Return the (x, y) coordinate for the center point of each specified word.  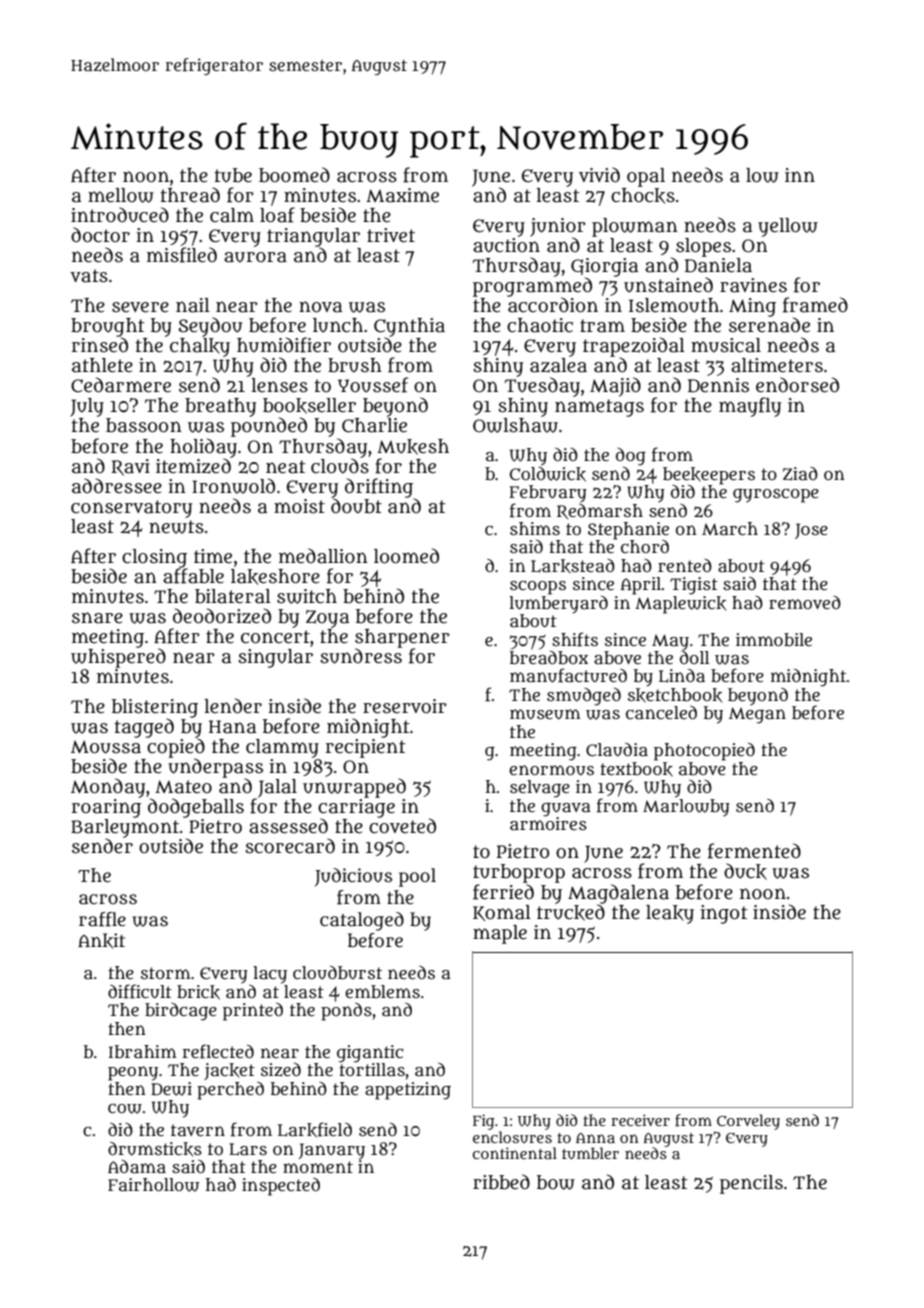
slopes (703, 247)
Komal (502, 913)
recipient (366, 748)
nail (193, 305)
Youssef (373, 385)
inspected (281, 1187)
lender (233, 706)
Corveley (748, 1122)
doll (694, 657)
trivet (391, 235)
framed (815, 305)
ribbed (501, 1182)
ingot (724, 914)
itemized (193, 466)
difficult (140, 991)
